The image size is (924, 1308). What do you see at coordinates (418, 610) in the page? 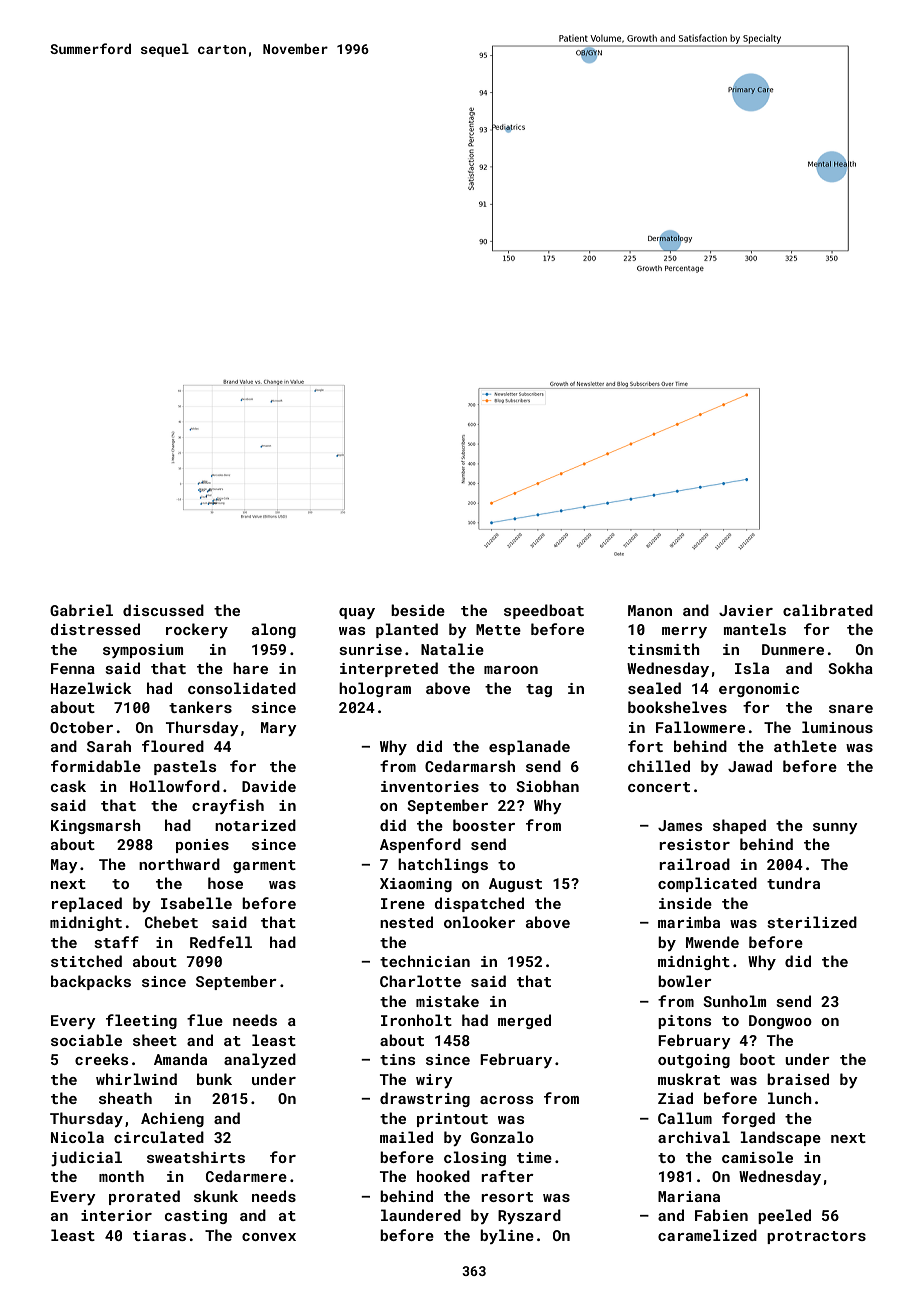
I see `beside` at bounding box center [418, 610].
